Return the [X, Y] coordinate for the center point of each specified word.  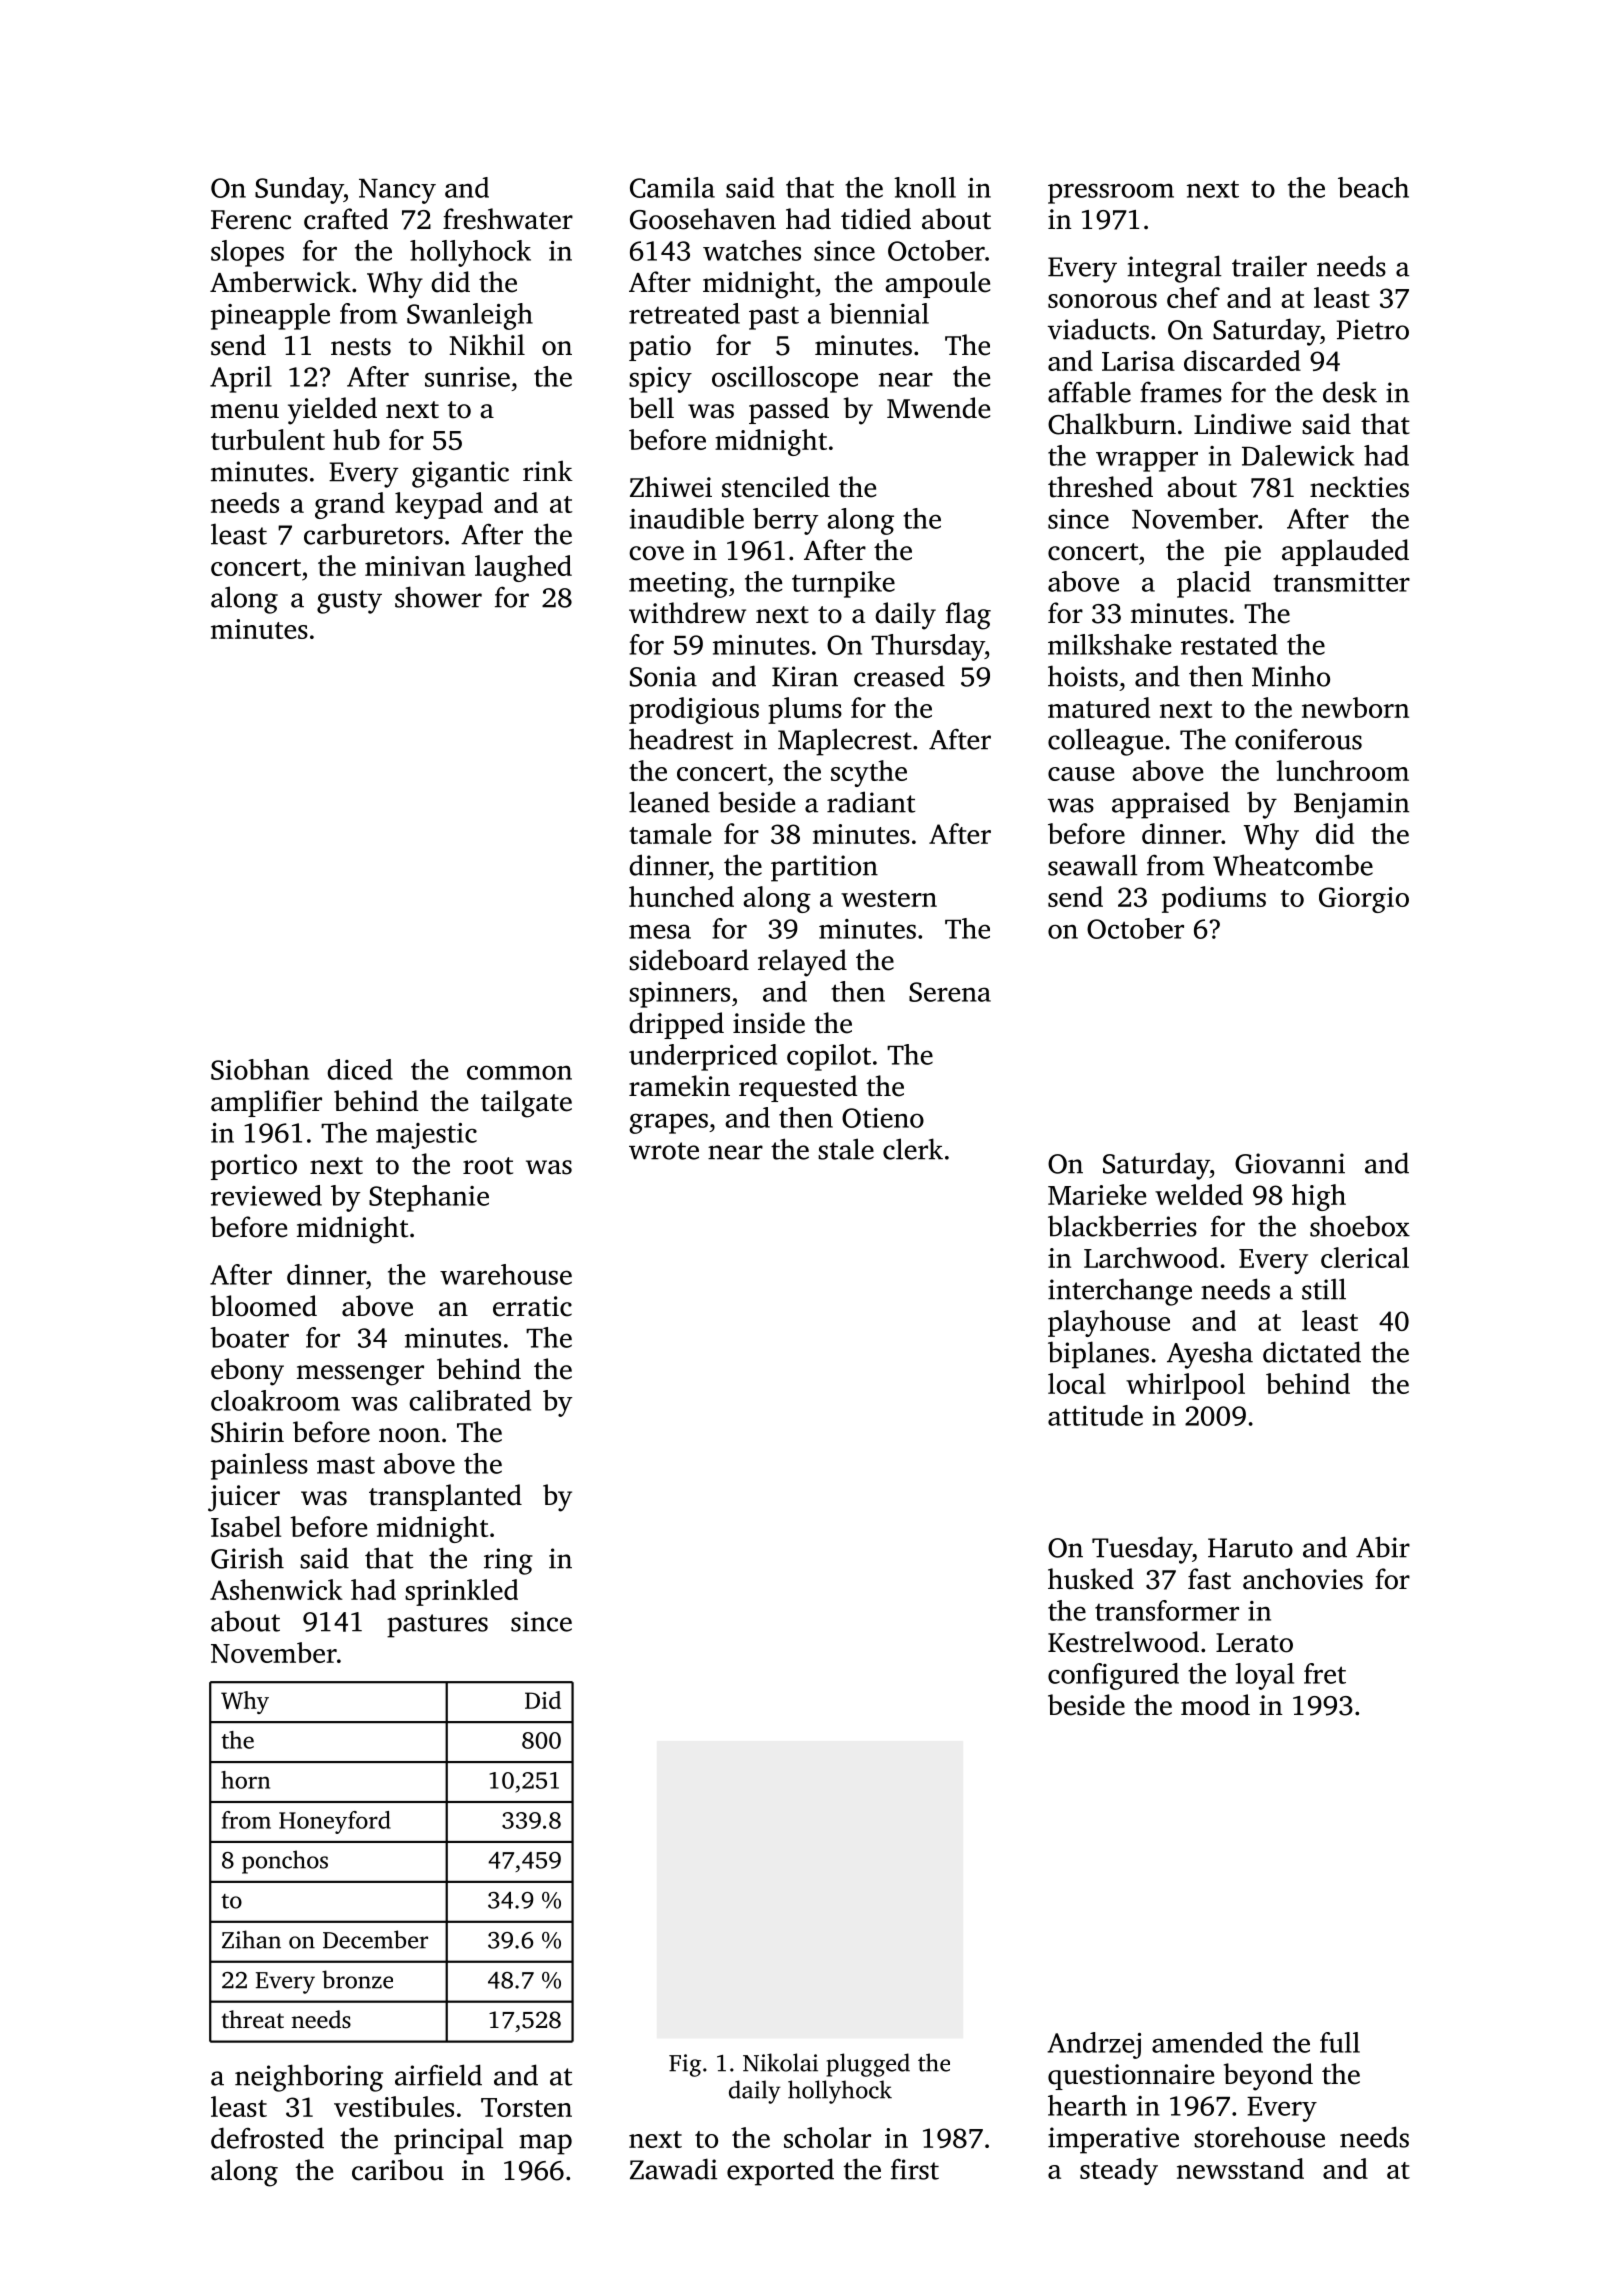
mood [1215, 1705]
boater [249, 1337]
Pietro [1373, 329]
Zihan [251, 1939]
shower [438, 597]
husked [1091, 1579]
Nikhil [487, 344]
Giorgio [1364, 900]
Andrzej [1094, 2045]
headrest [681, 739]
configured [1113, 1676]
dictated [1312, 1352]
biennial [879, 313]
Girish [247, 1558]
